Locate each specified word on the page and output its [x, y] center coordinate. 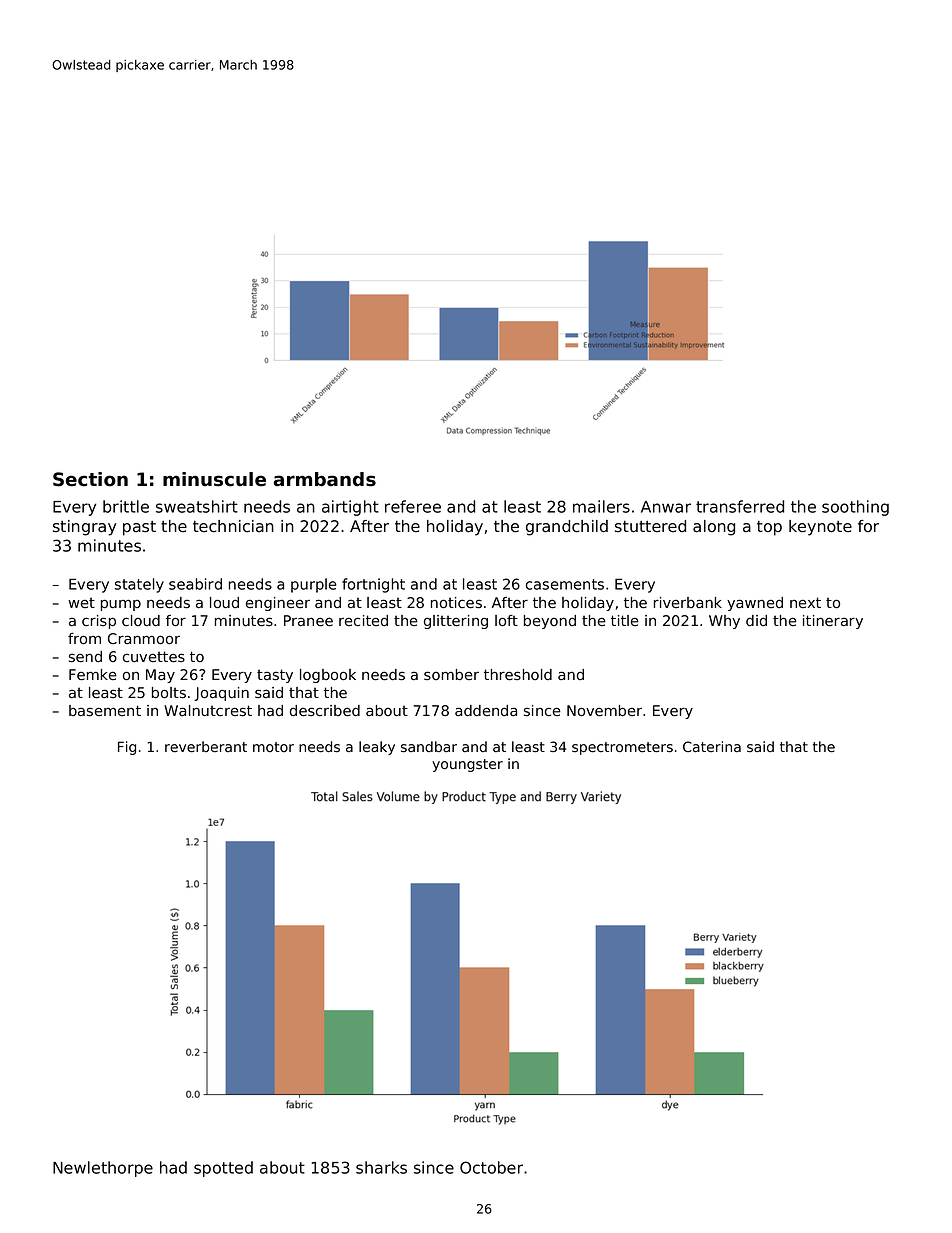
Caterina [712, 746]
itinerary [833, 622]
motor [273, 747]
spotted [223, 1169]
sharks [381, 1167]
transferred [740, 506]
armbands [325, 479]
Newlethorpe [103, 1169]
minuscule [214, 479]
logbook [328, 676]
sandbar [429, 747]
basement [105, 711]
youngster [467, 765]
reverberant [206, 747]
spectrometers [622, 748]
